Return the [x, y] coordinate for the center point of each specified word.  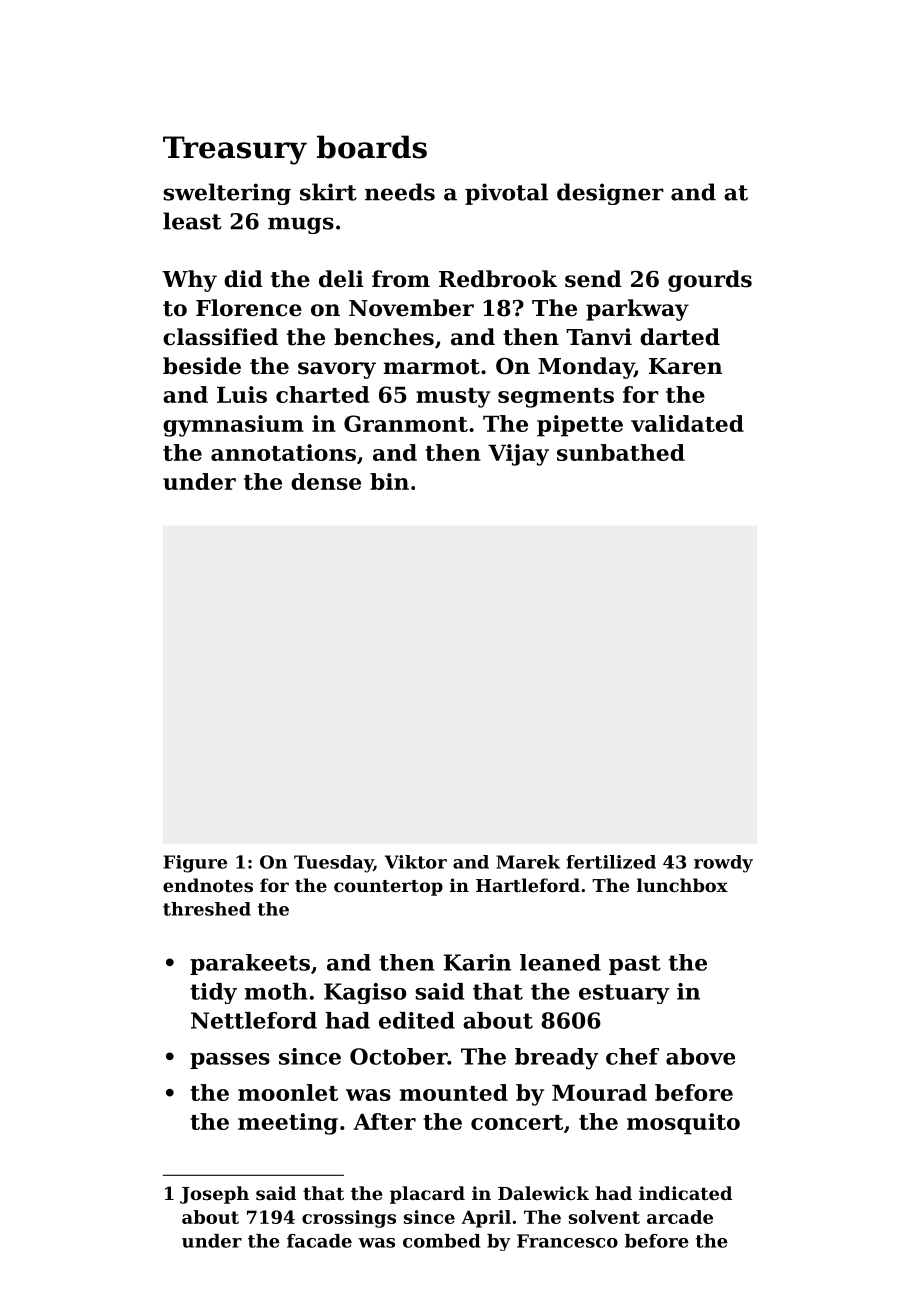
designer [610, 194]
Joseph [214, 1195]
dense [326, 481]
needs [400, 192]
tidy [213, 993]
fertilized [611, 862]
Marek [528, 862]
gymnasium [233, 426]
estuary [624, 994]
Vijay [518, 455]
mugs [301, 225]
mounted [454, 1092]
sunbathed [621, 452]
